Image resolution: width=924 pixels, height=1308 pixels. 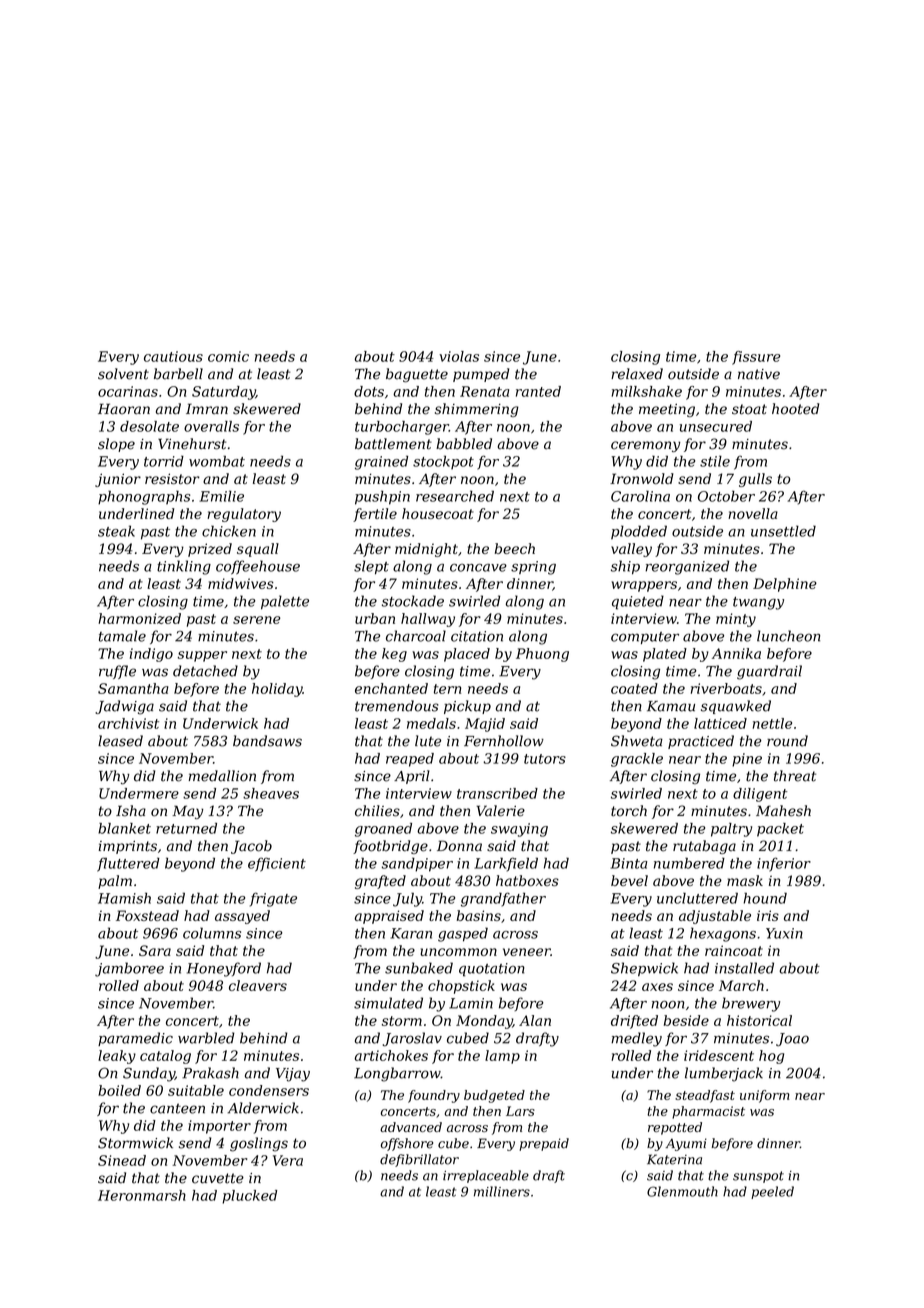 I want to click on milliners, so click(x=502, y=1191).
